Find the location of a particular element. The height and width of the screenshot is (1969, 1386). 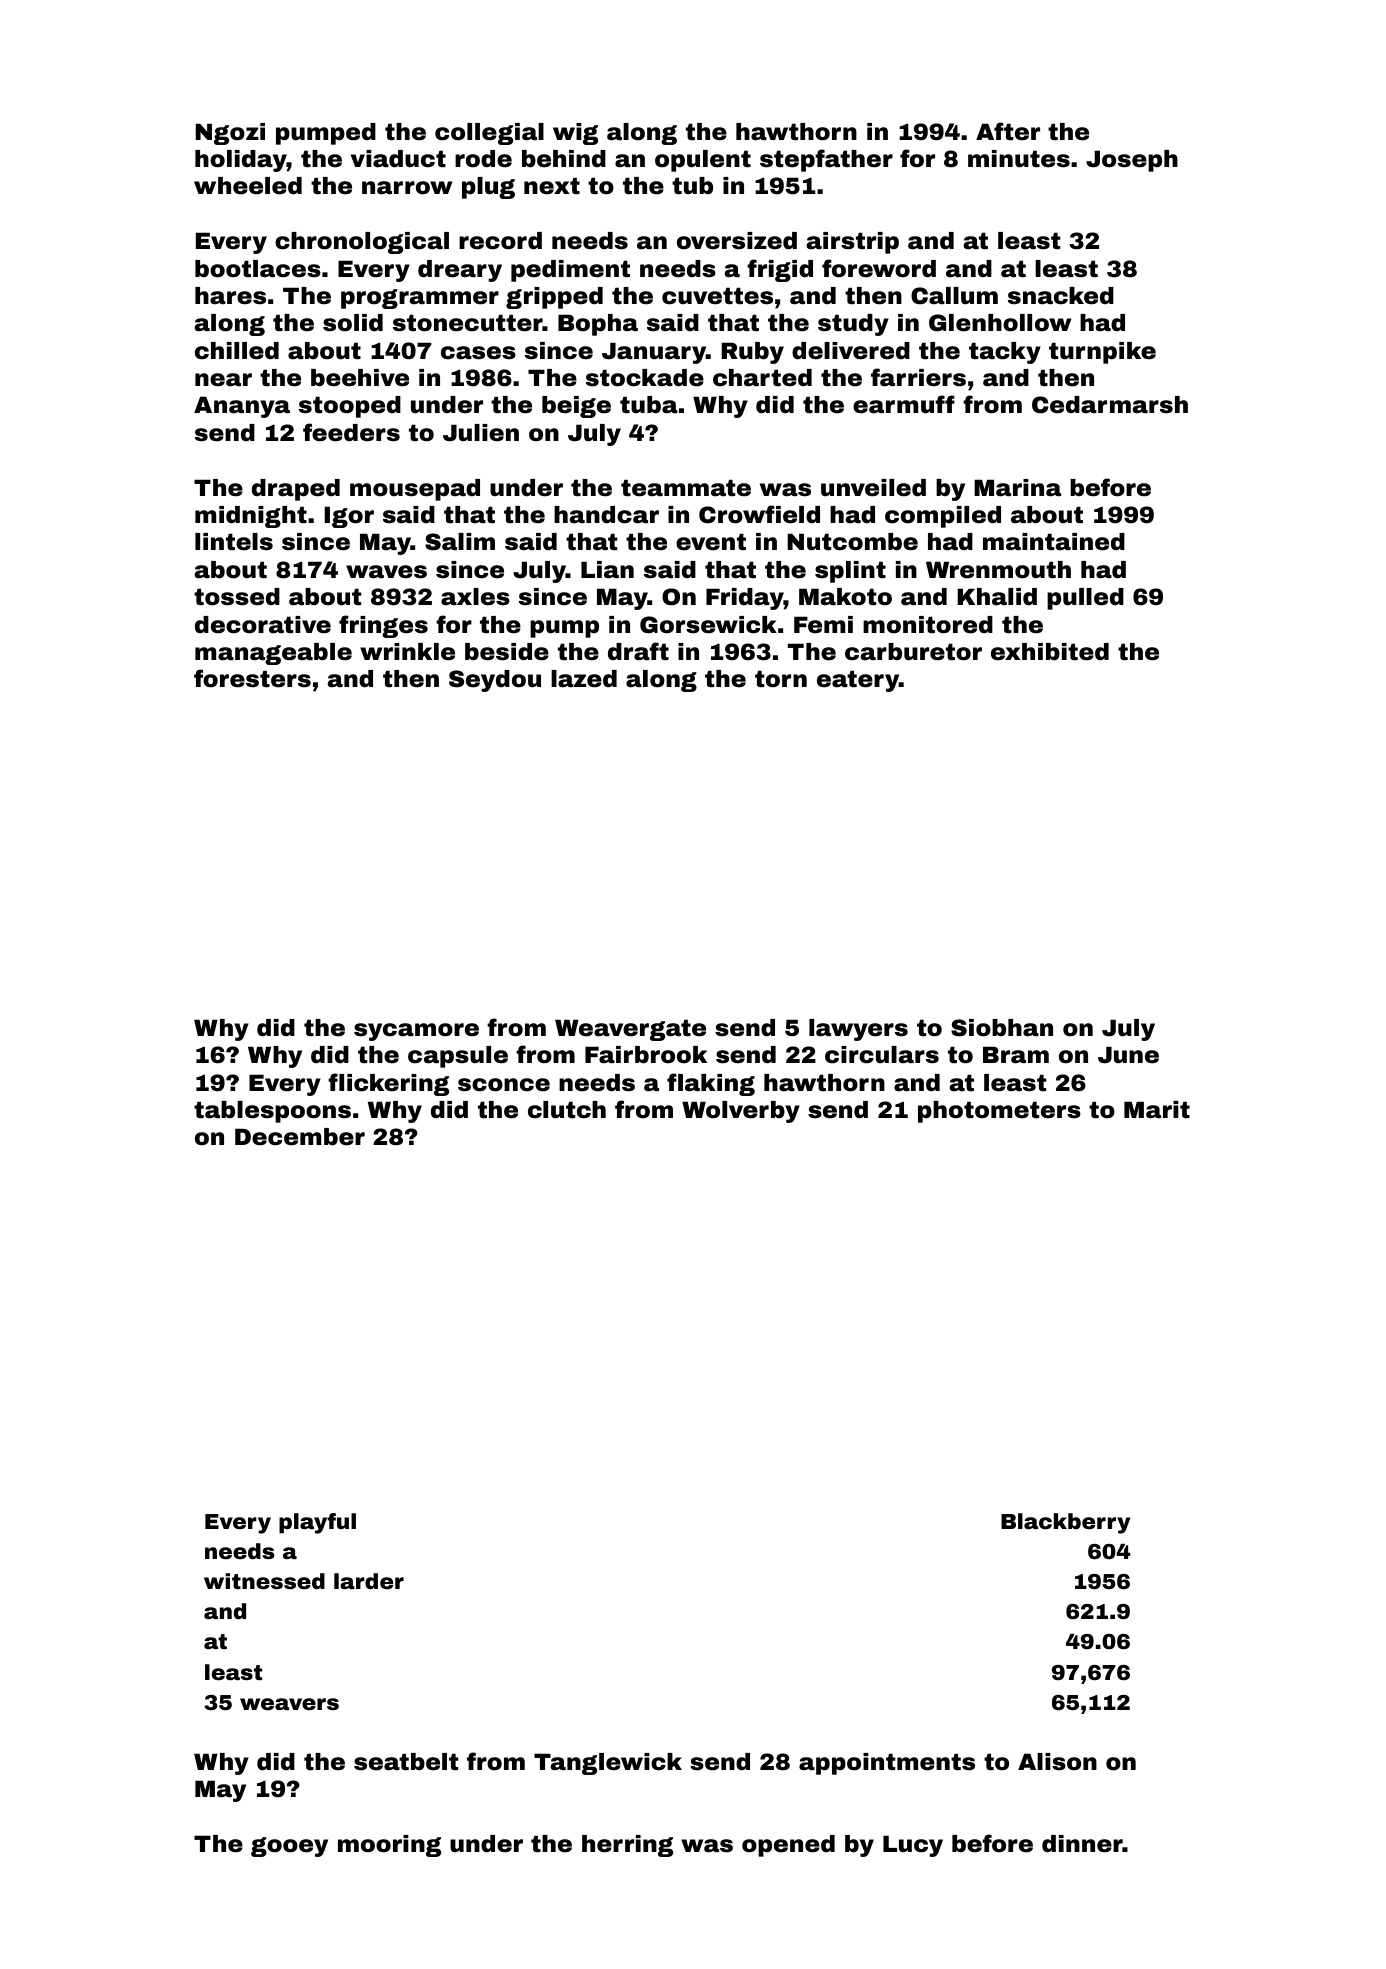

pulled is located at coordinates (1085, 599).
